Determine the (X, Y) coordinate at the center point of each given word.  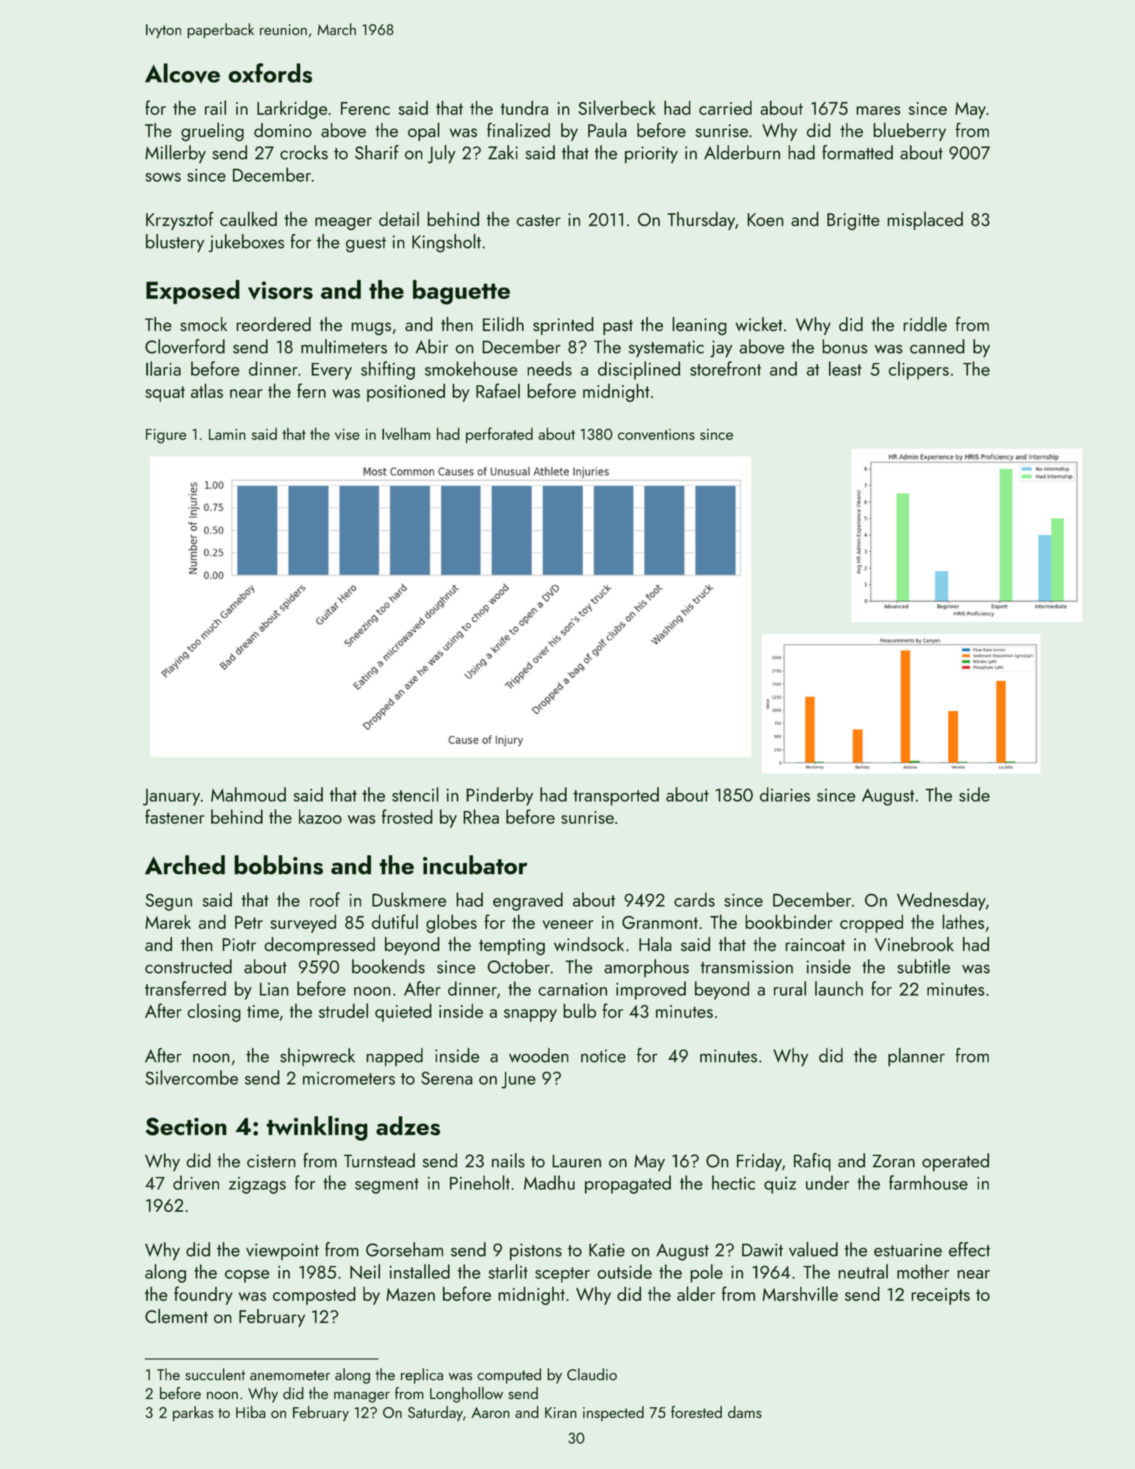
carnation (572, 989)
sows (163, 177)
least (845, 368)
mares (878, 110)
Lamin (227, 434)
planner (916, 1057)
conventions (656, 434)
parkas (193, 1414)
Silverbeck (617, 107)
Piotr (239, 944)
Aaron (490, 1412)
